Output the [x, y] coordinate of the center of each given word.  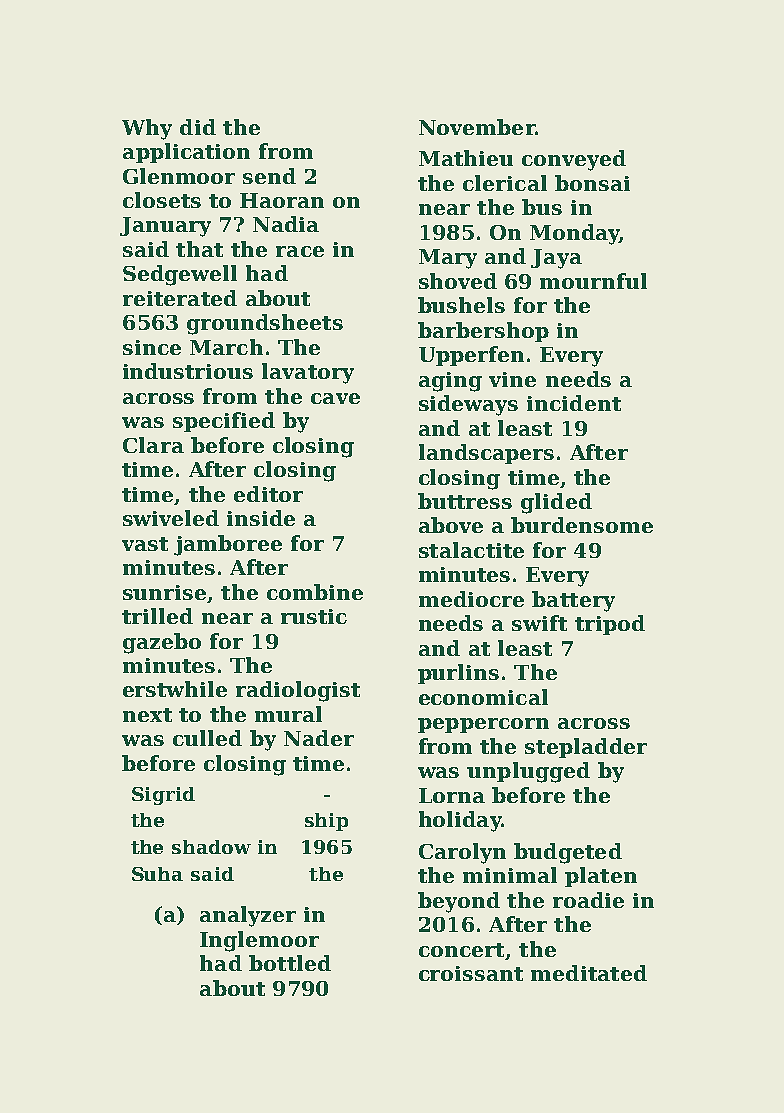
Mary [448, 259]
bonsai [592, 183]
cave [335, 398]
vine [512, 379]
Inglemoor [259, 941]
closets [162, 200]
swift [539, 623]
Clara [153, 445]
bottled [290, 963]
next [147, 715]
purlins [458, 674]
